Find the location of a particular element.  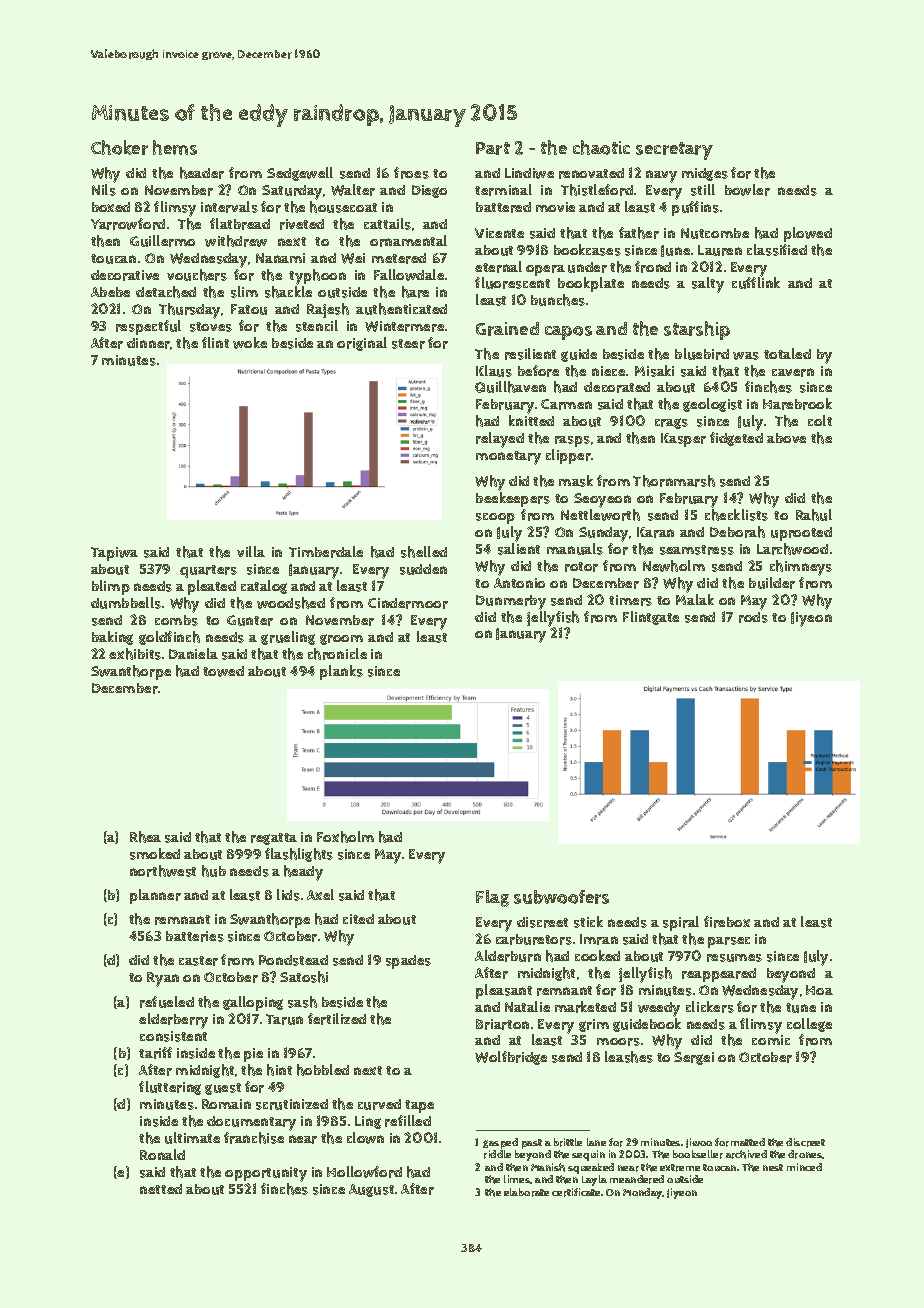

goldfinch is located at coordinates (169, 638).
